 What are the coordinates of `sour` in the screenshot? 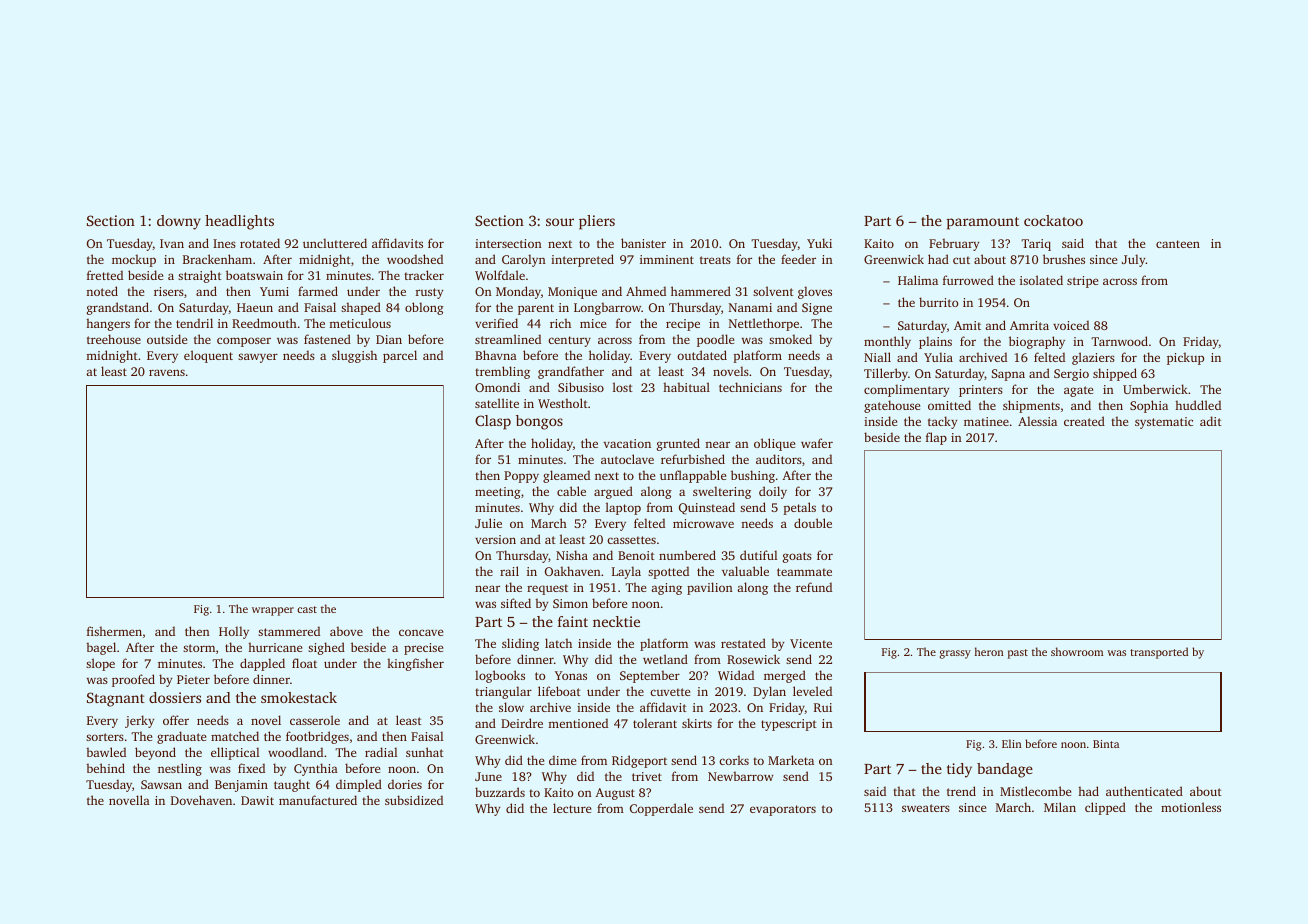 It's located at (560, 222).
